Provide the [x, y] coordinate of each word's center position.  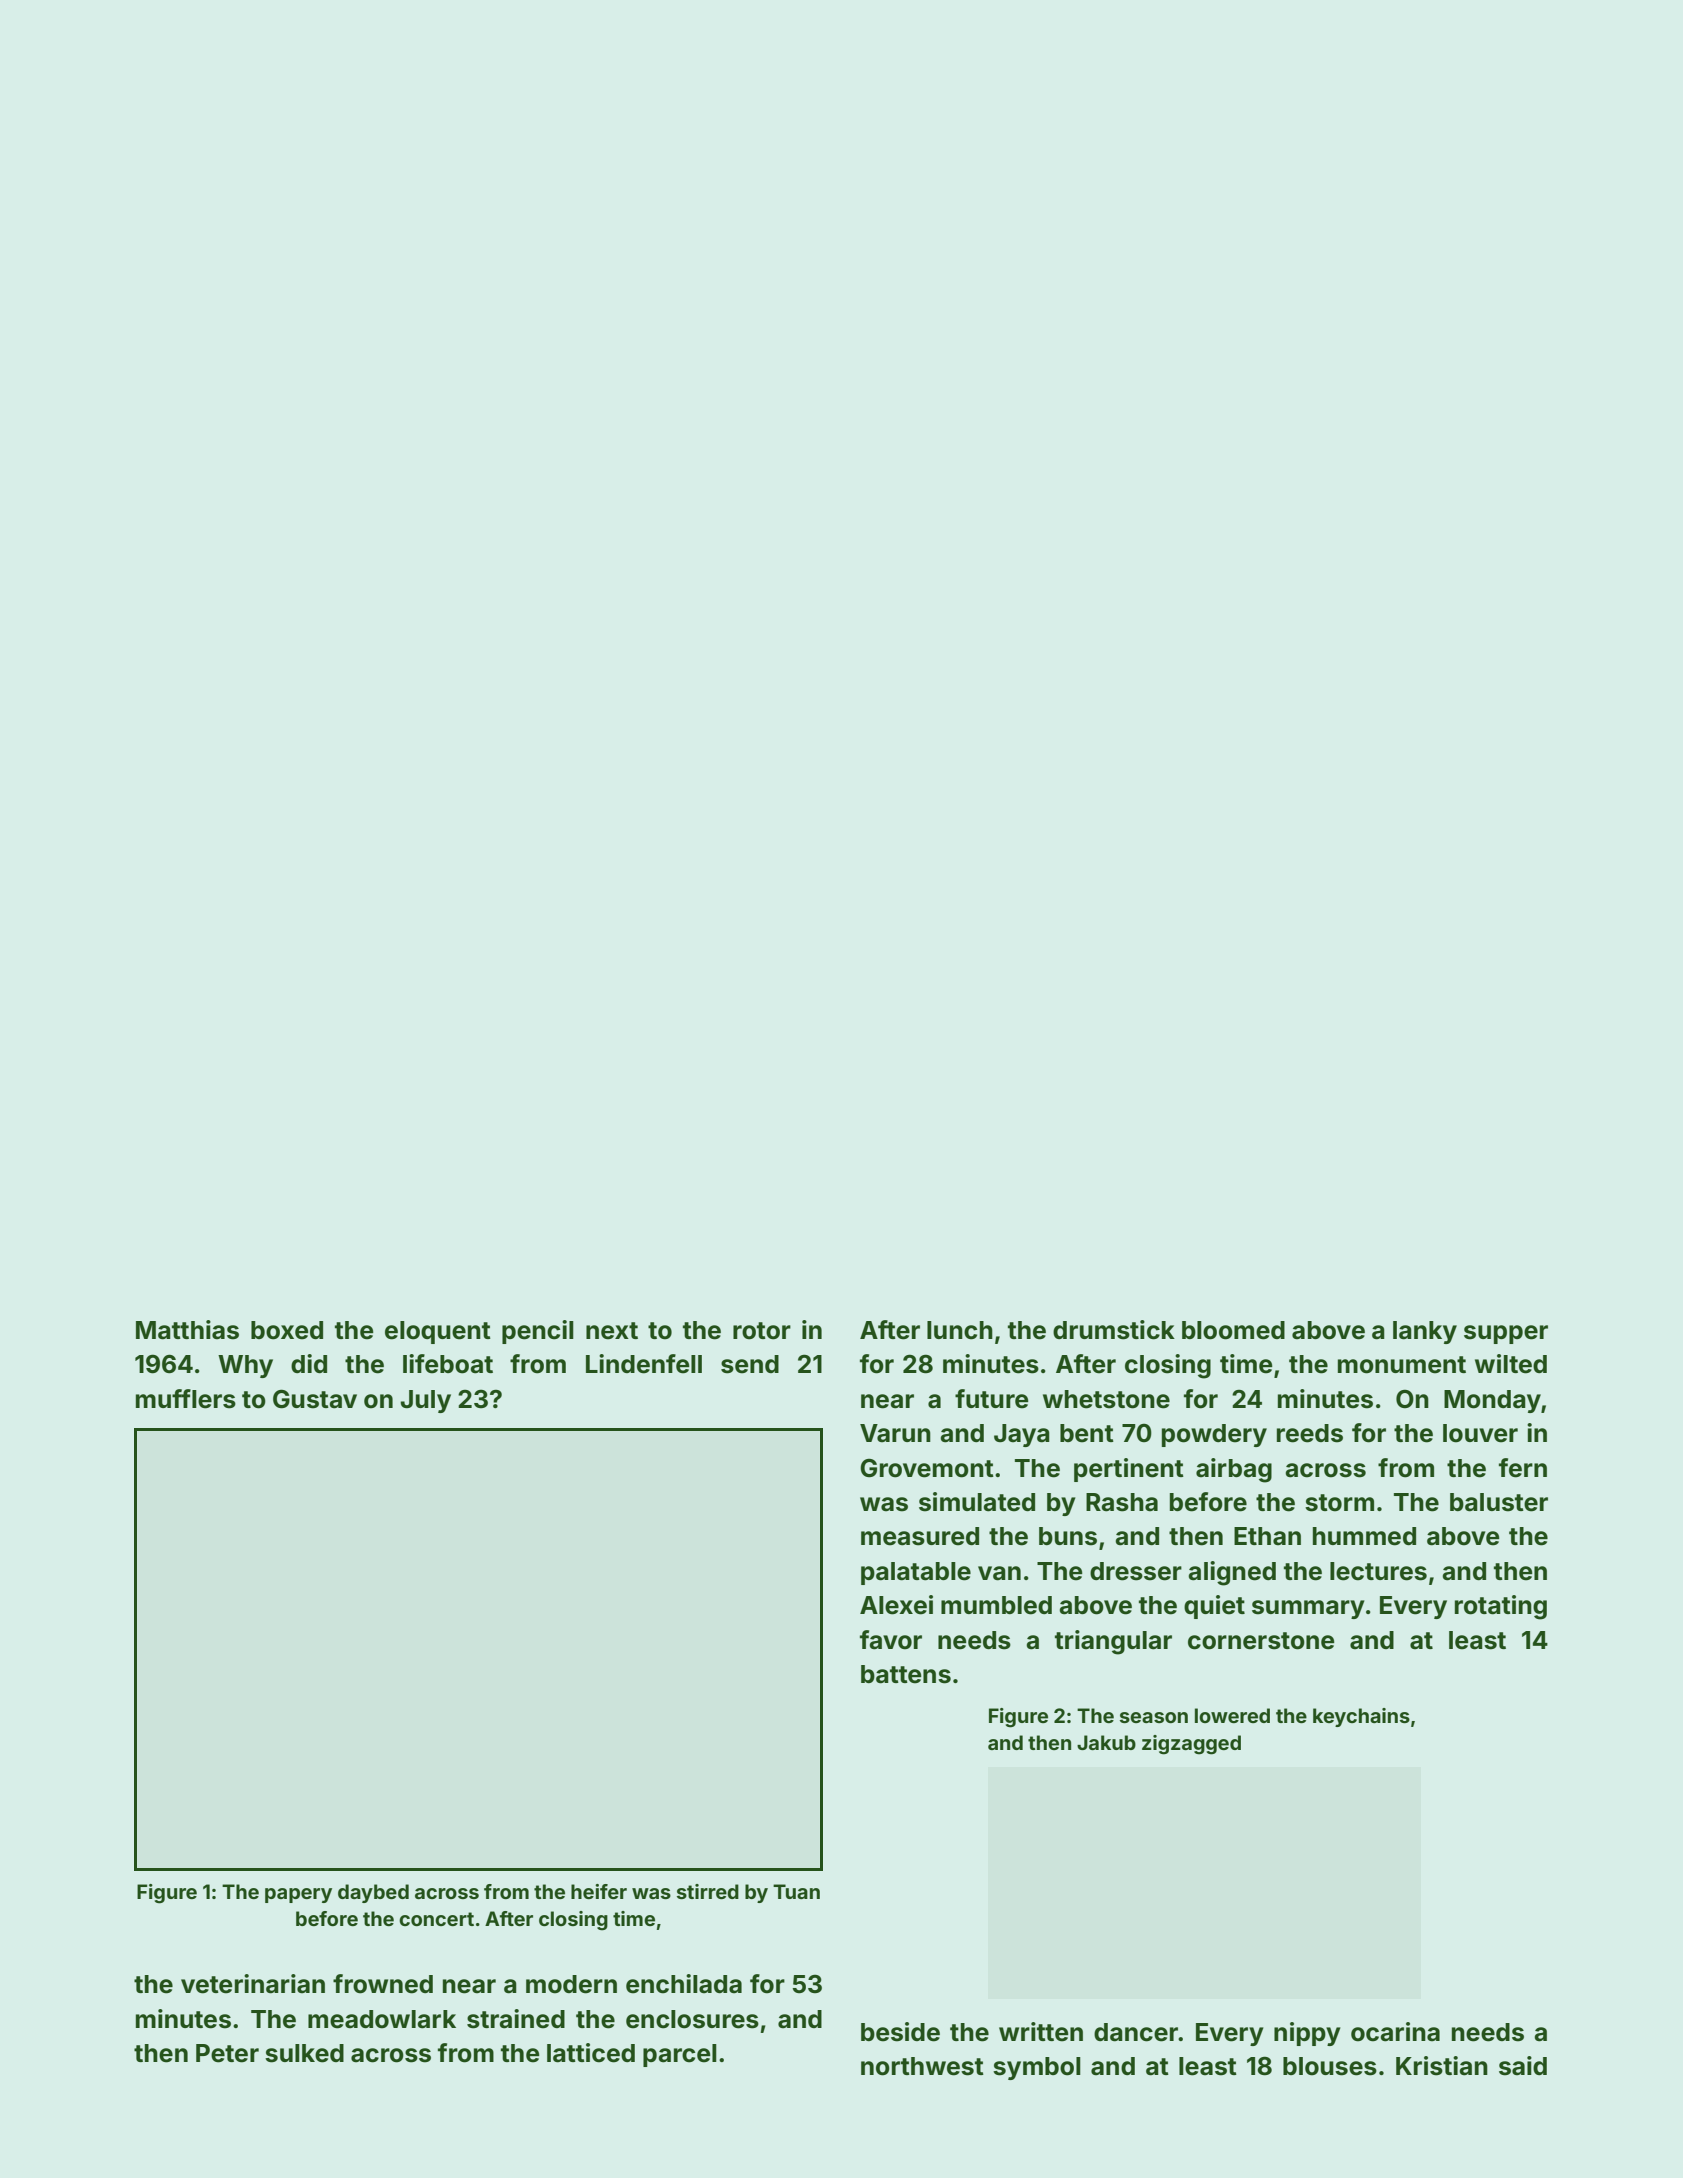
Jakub [1106, 1742]
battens [906, 1674]
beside [900, 2032]
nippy [1307, 2034]
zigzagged [1191, 1745]
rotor [762, 1331]
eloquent [438, 1332]
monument [1402, 1365]
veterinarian [253, 1984]
